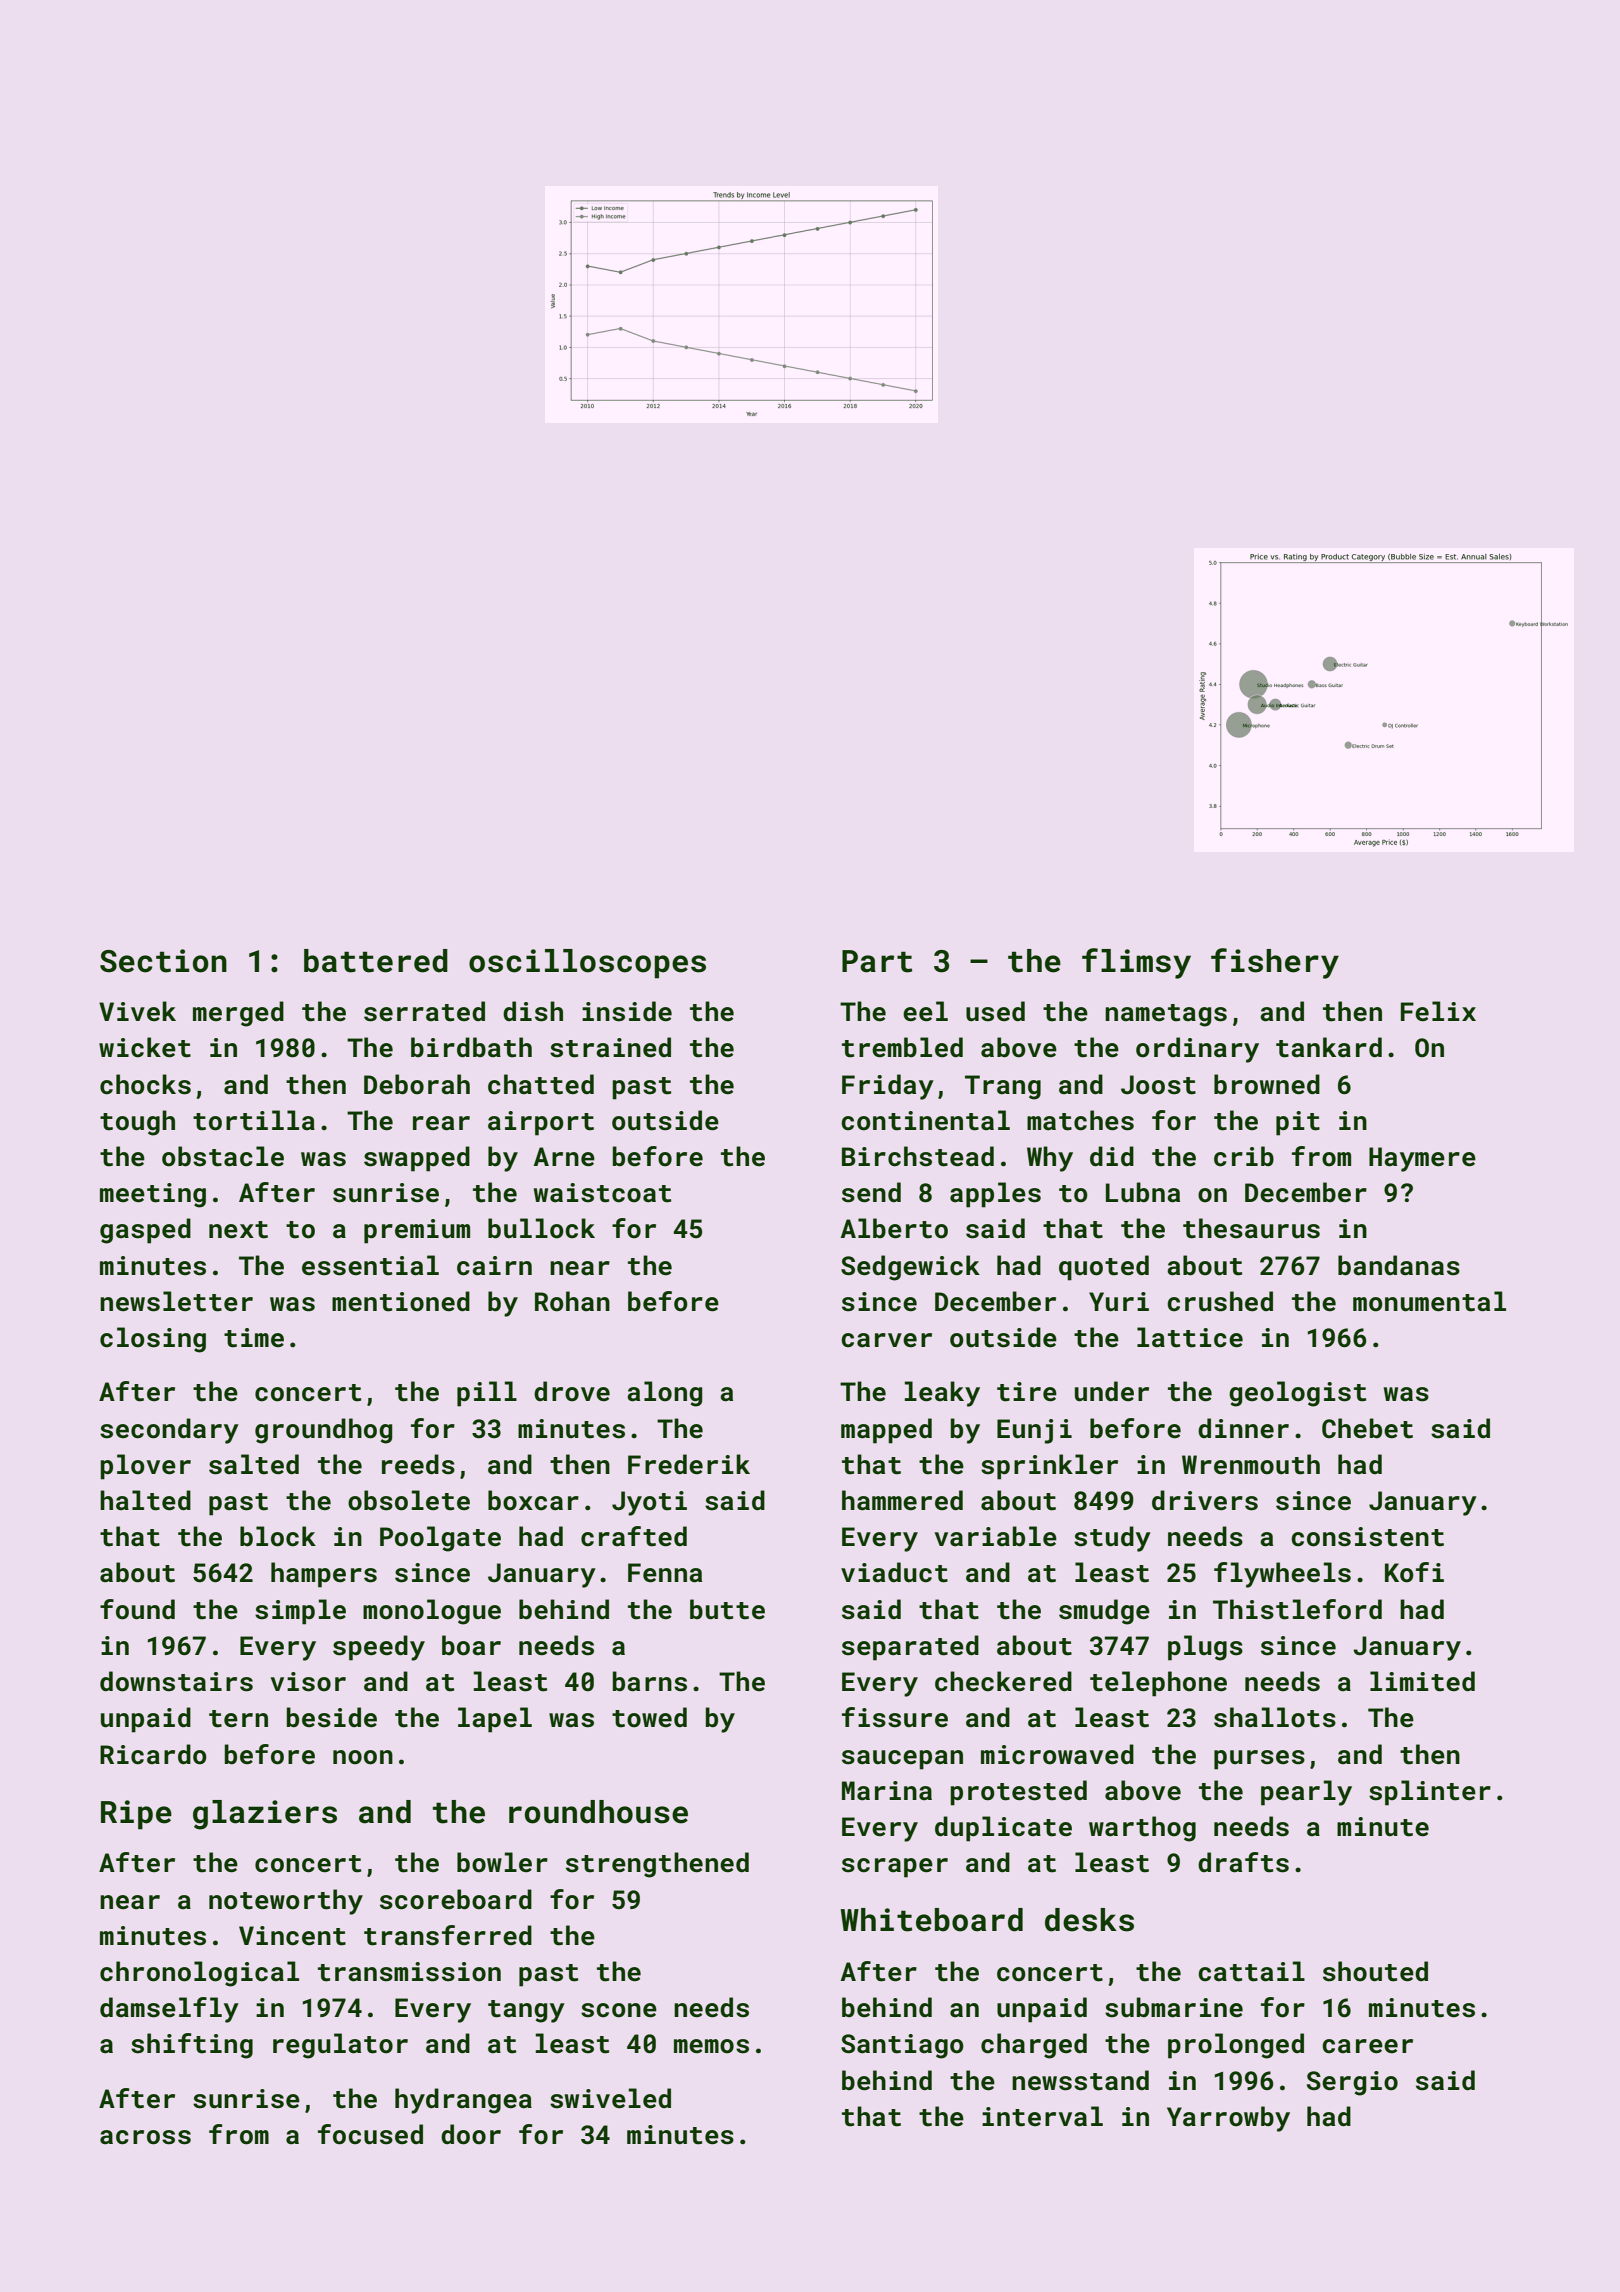 The width and height of the screenshot is (1620, 2292). What do you see at coordinates (265, 1815) in the screenshot?
I see `glaziers` at bounding box center [265, 1815].
